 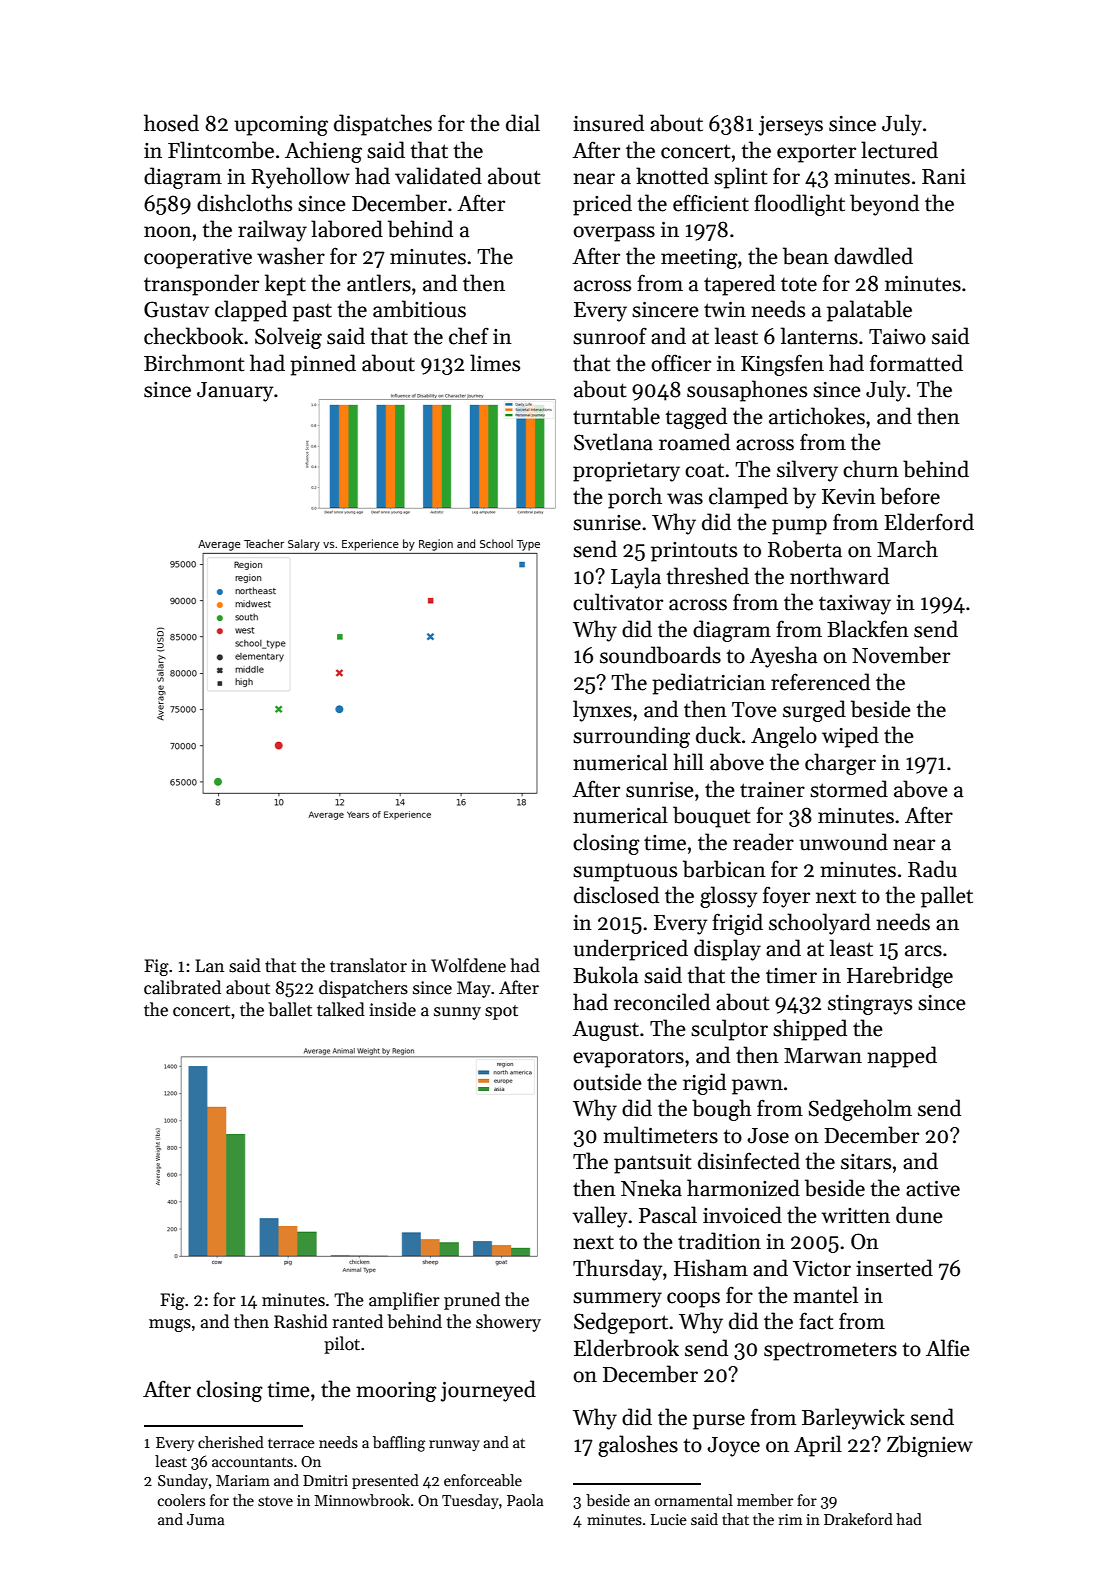 What do you see at coordinates (669, 1519) in the document?
I see `Lucie` at bounding box center [669, 1519].
